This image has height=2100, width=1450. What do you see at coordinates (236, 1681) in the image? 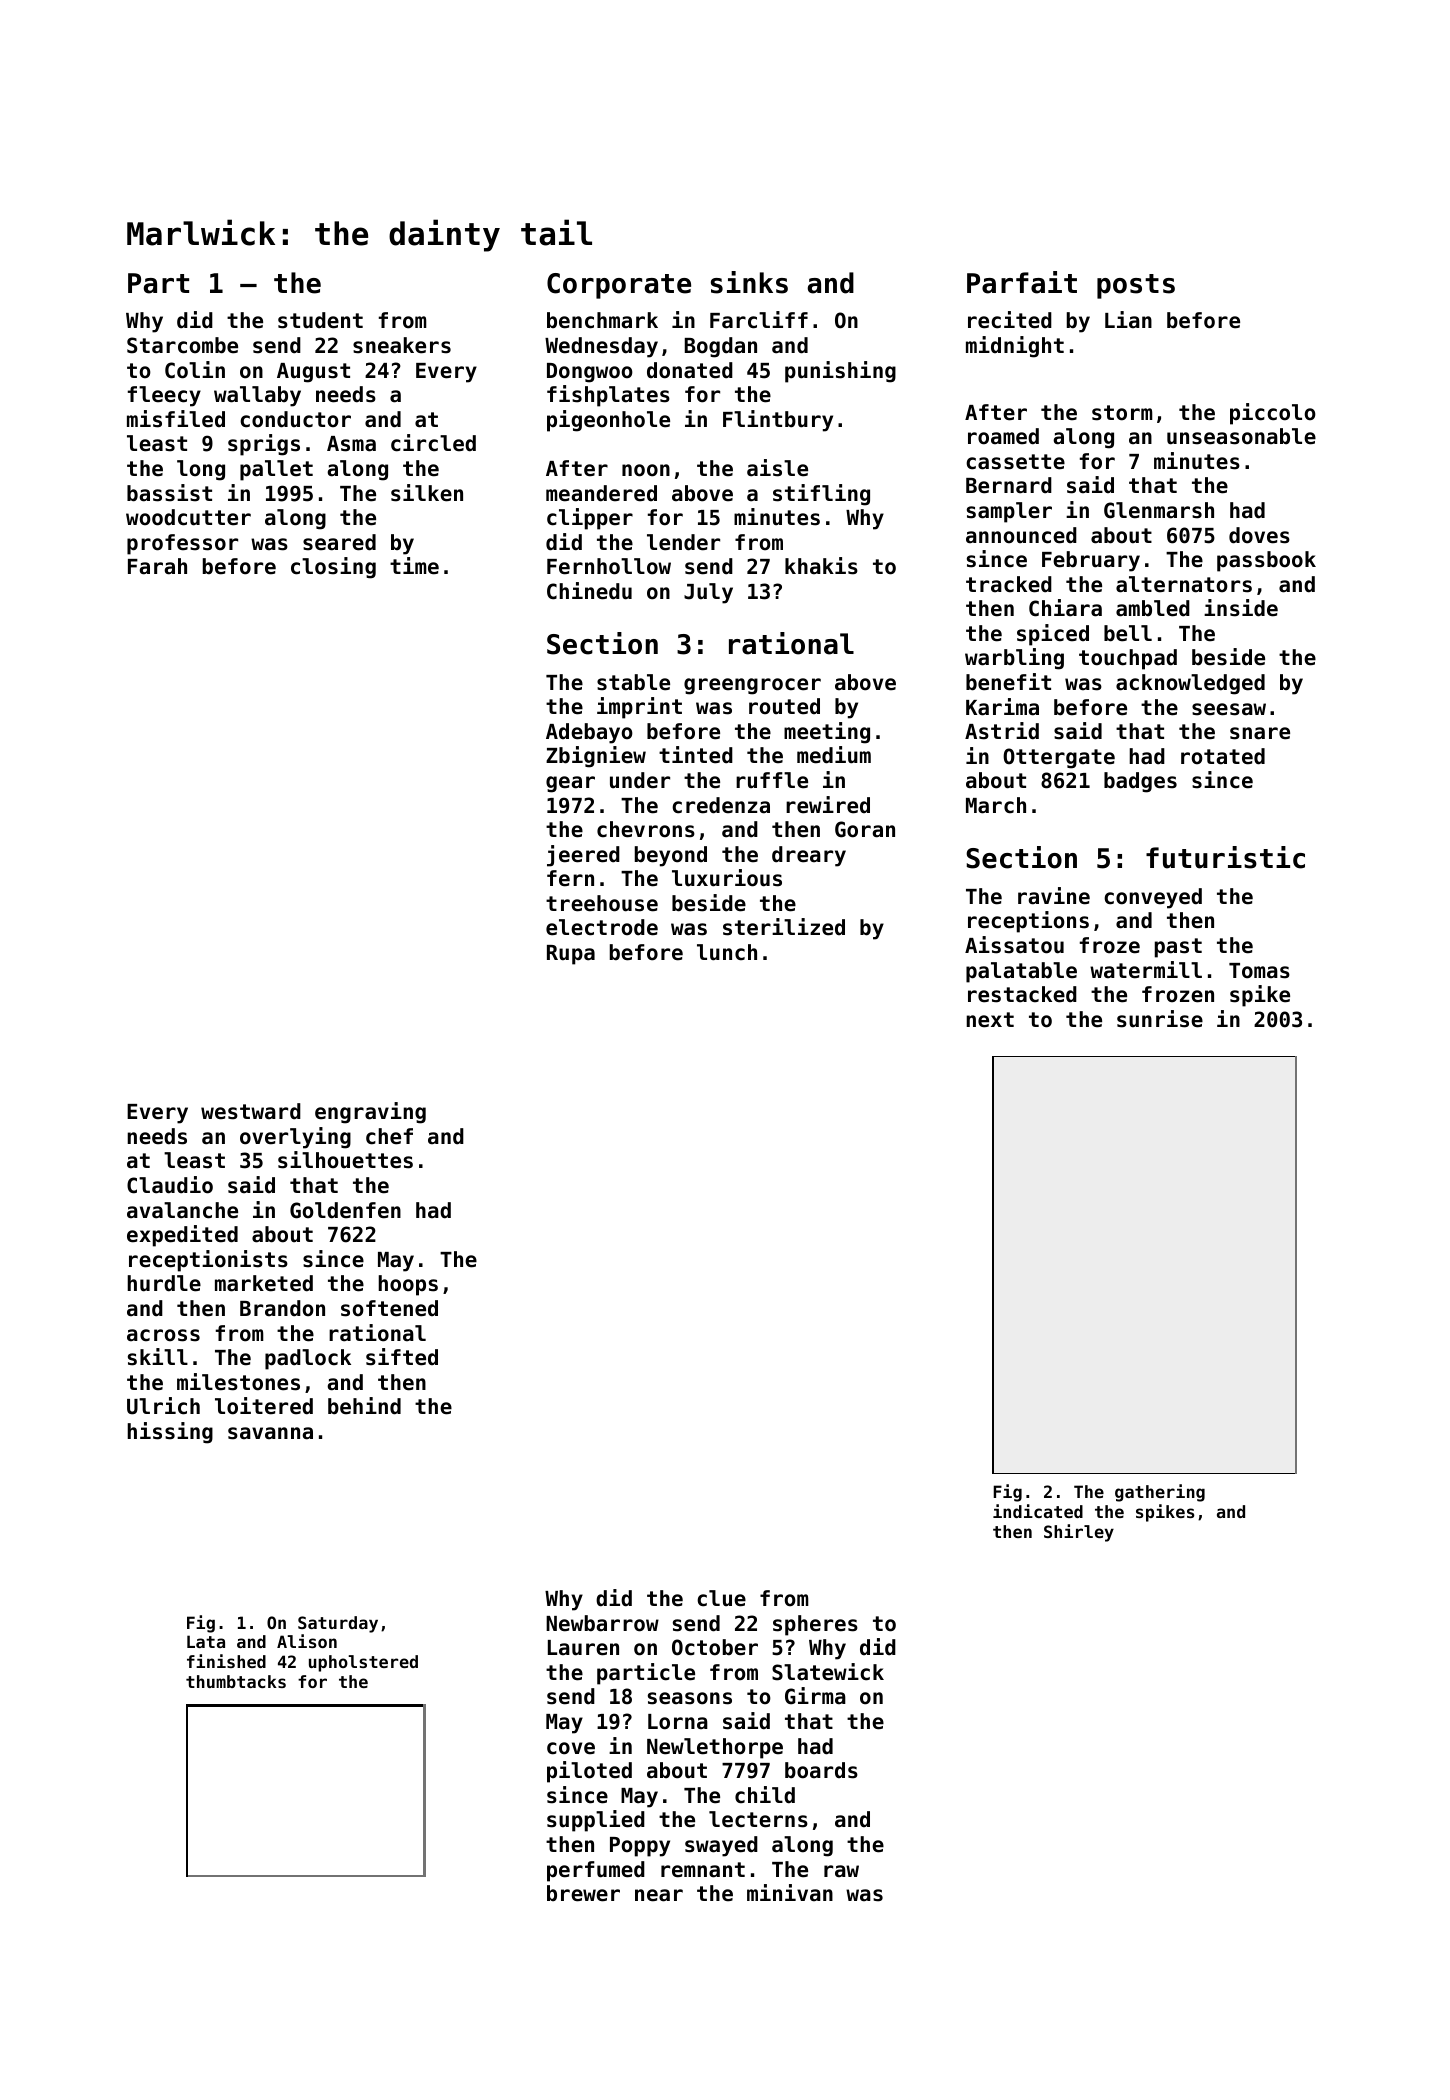
I see `thumbtacks` at bounding box center [236, 1681].
